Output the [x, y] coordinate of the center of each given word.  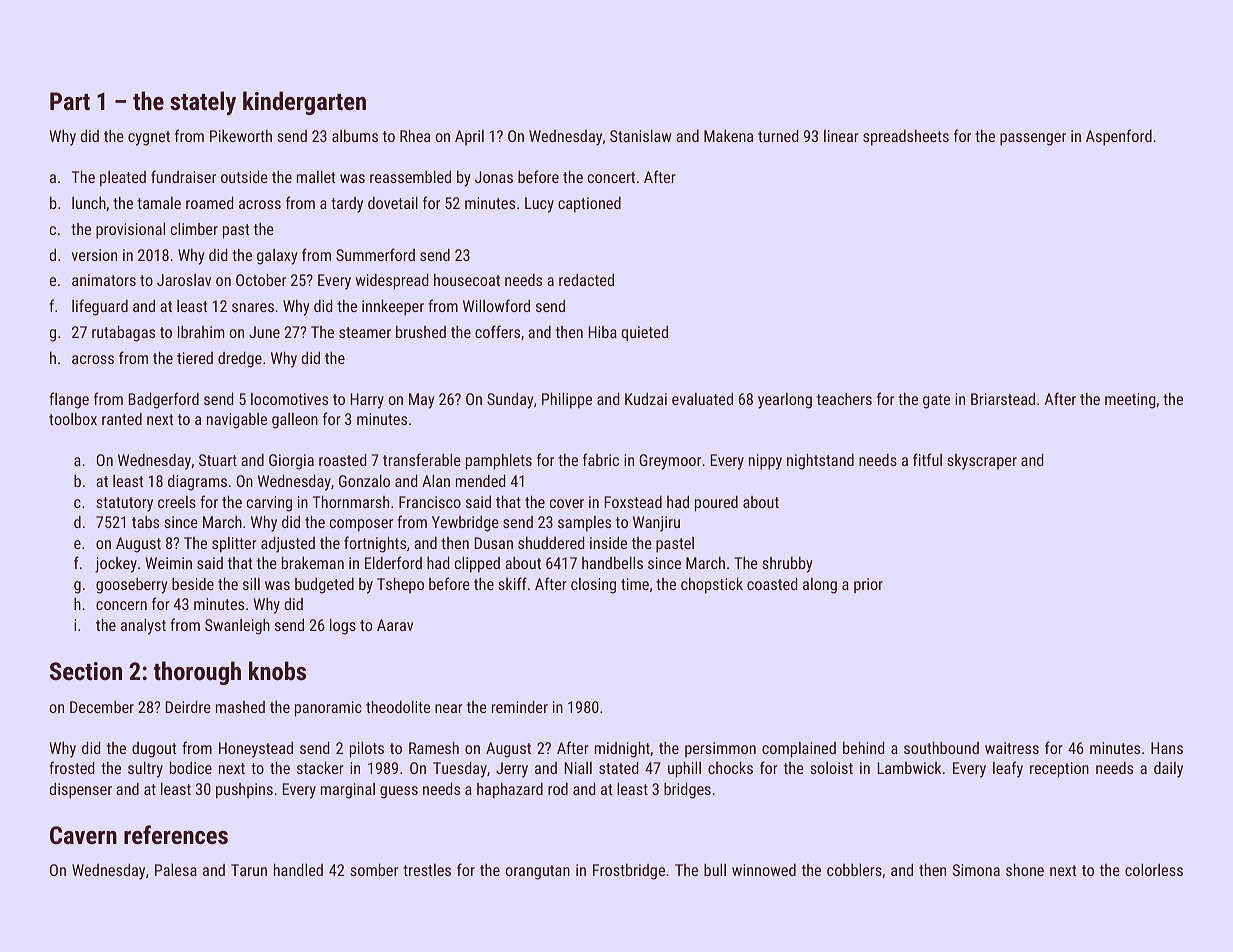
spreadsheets [906, 138]
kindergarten [304, 103]
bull [715, 869]
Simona [976, 870]
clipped [477, 564]
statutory [124, 504]
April [469, 137]
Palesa [176, 869]
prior [868, 585]
